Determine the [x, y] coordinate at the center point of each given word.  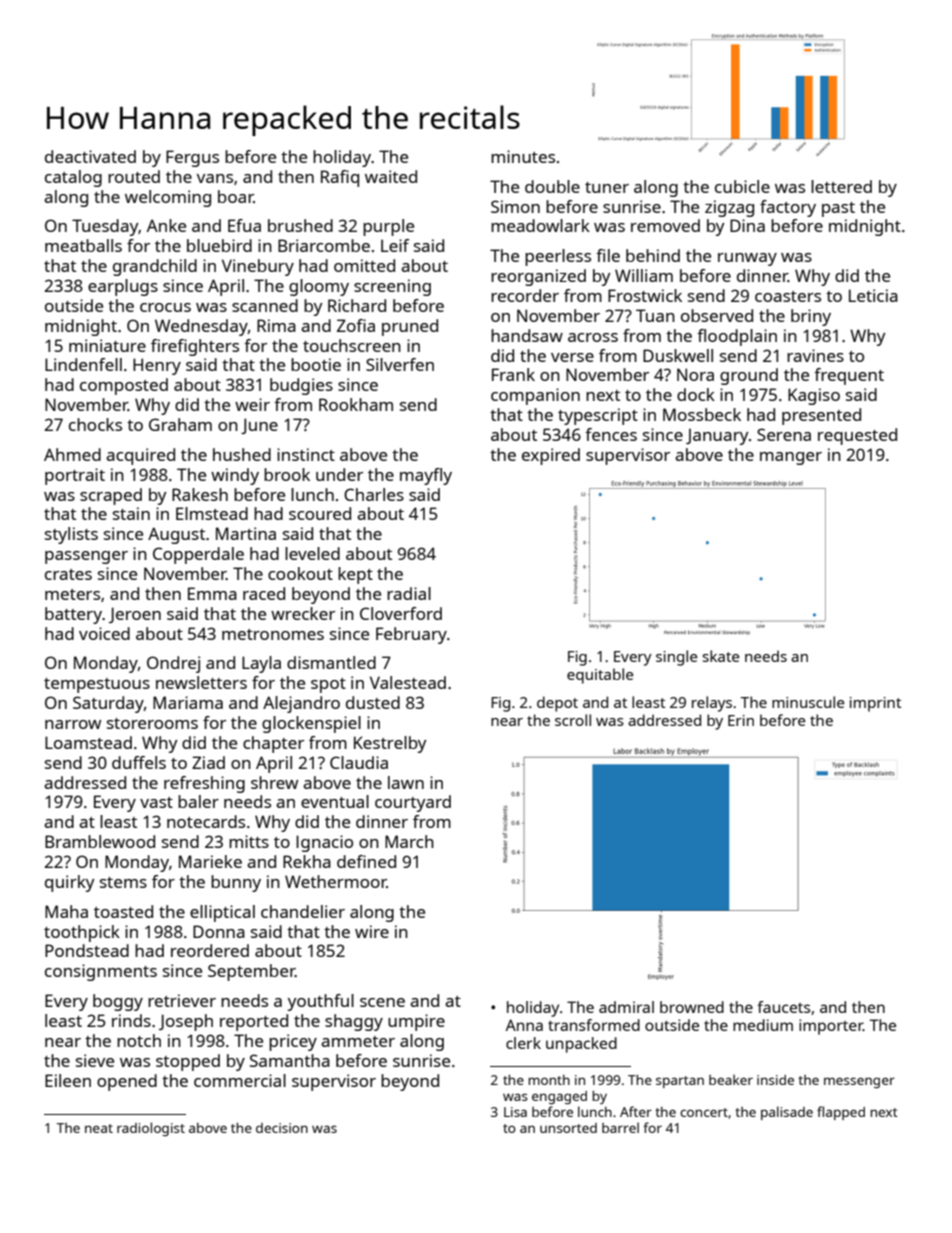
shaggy [354, 1022]
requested [857, 436]
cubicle [742, 186]
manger [791, 458]
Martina [246, 533]
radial [409, 593]
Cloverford [401, 613]
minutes [523, 156]
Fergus [192, 158]
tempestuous [97, 685]
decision [282, 1128]
